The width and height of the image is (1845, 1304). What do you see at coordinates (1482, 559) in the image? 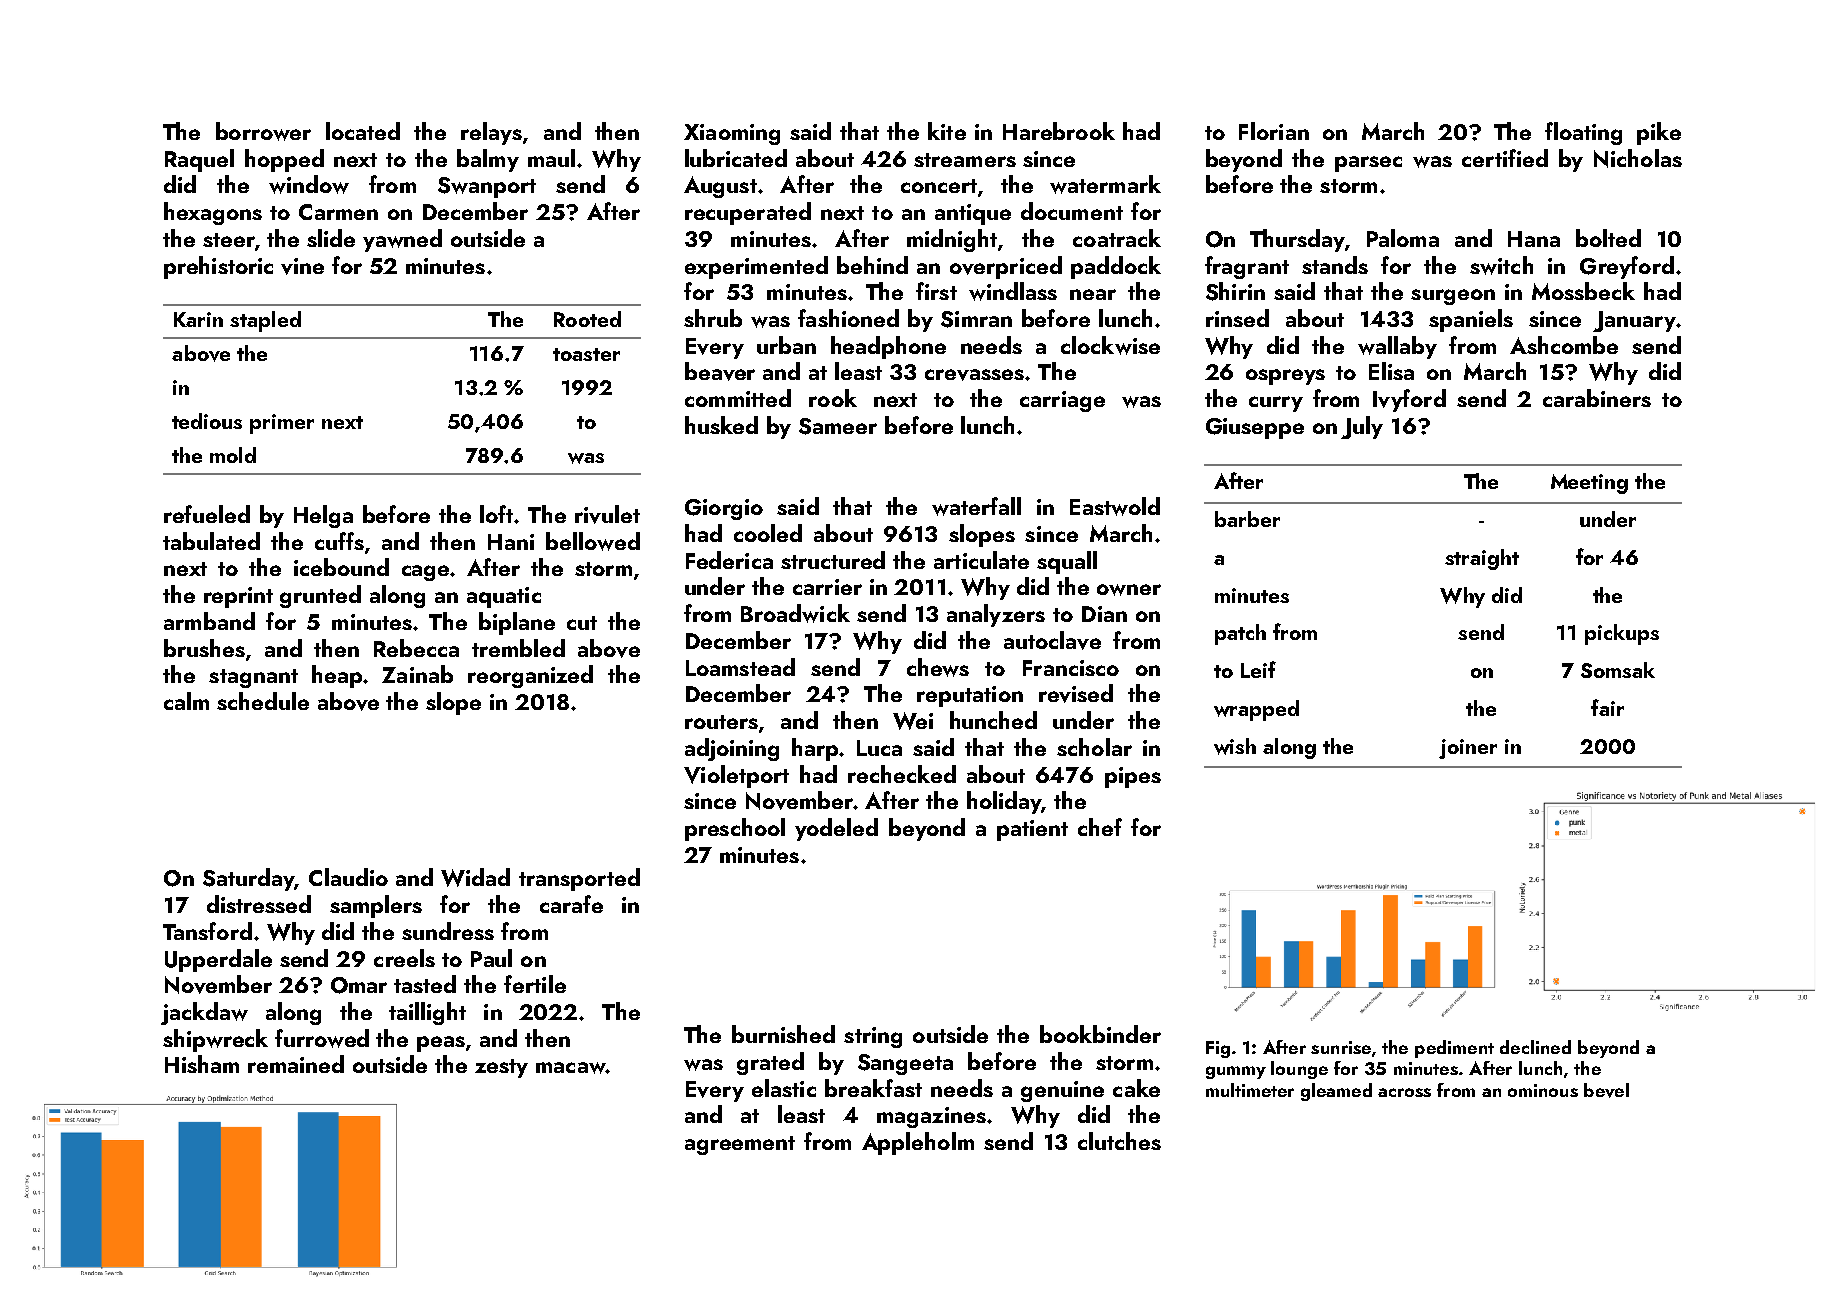
I see `straight` at bounding box center [1482, 559].
